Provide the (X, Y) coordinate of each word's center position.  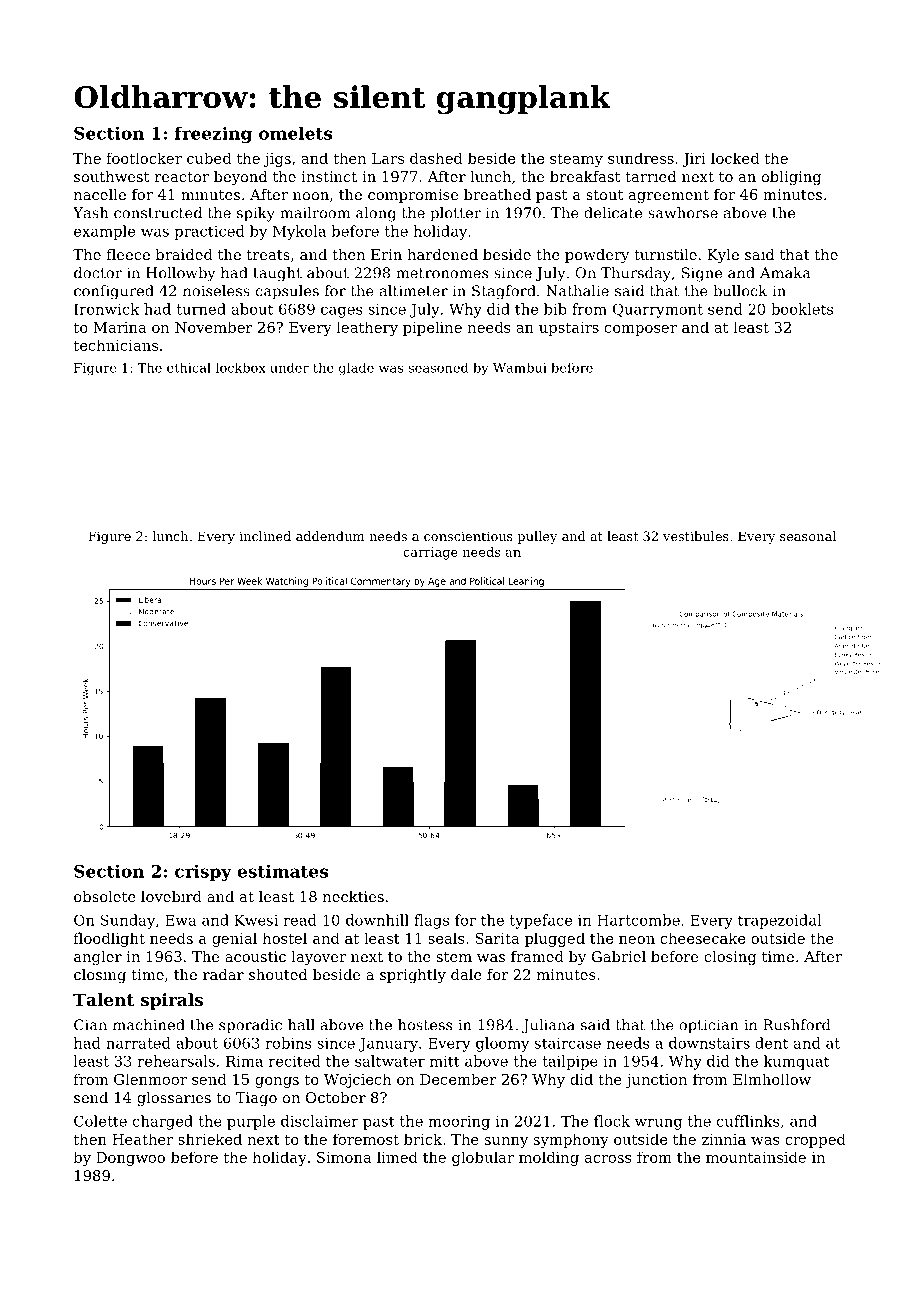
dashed (436, 158)
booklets (802, 309)
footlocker (144, 158)
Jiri (694, 160)
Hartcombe (638, 920)
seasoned (438, 368)
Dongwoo (130, 1159)
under (289, 368)
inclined (265, 536)
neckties (353, 896)
